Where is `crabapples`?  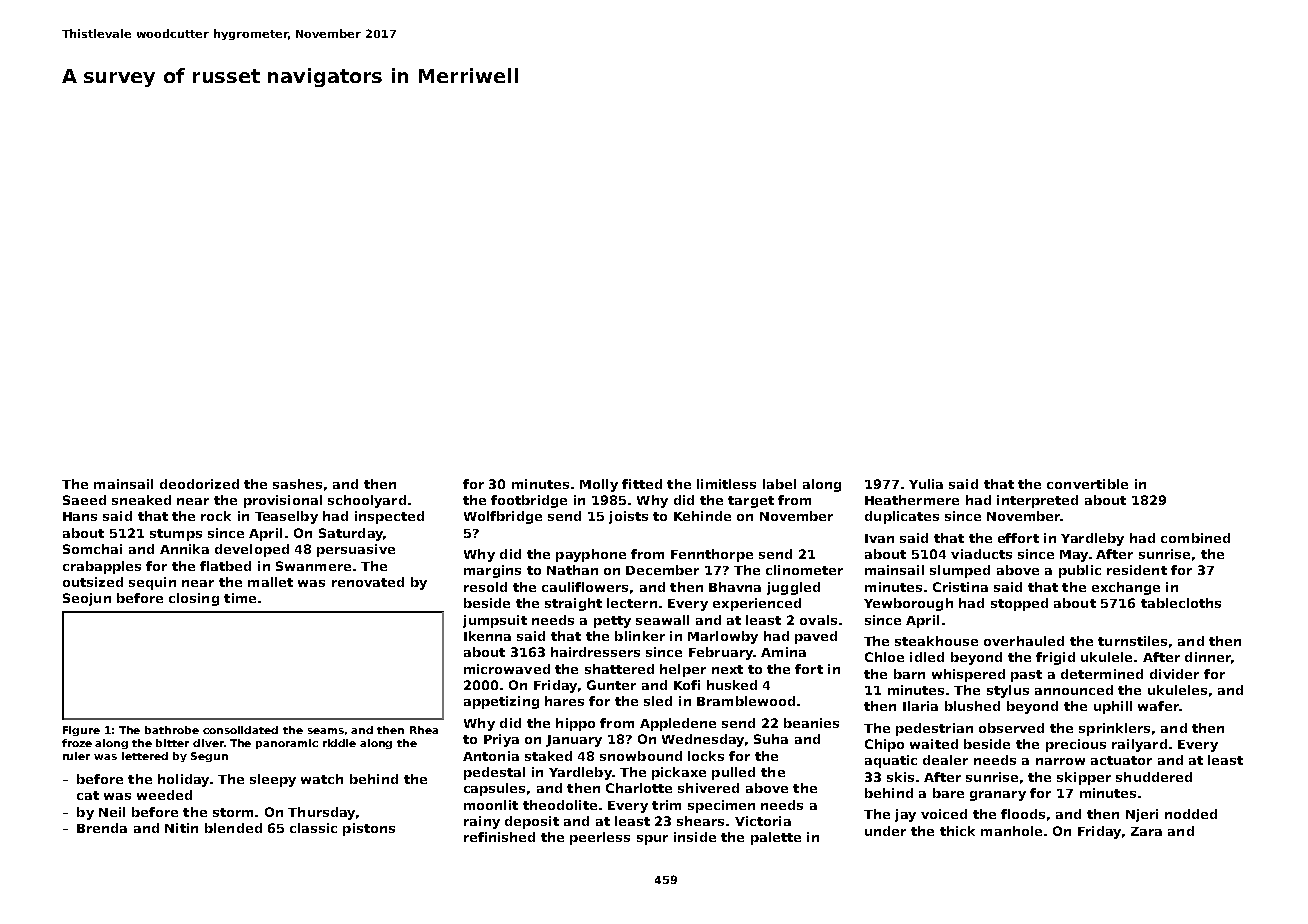 crabapples is located at coordinates (102, 567).
